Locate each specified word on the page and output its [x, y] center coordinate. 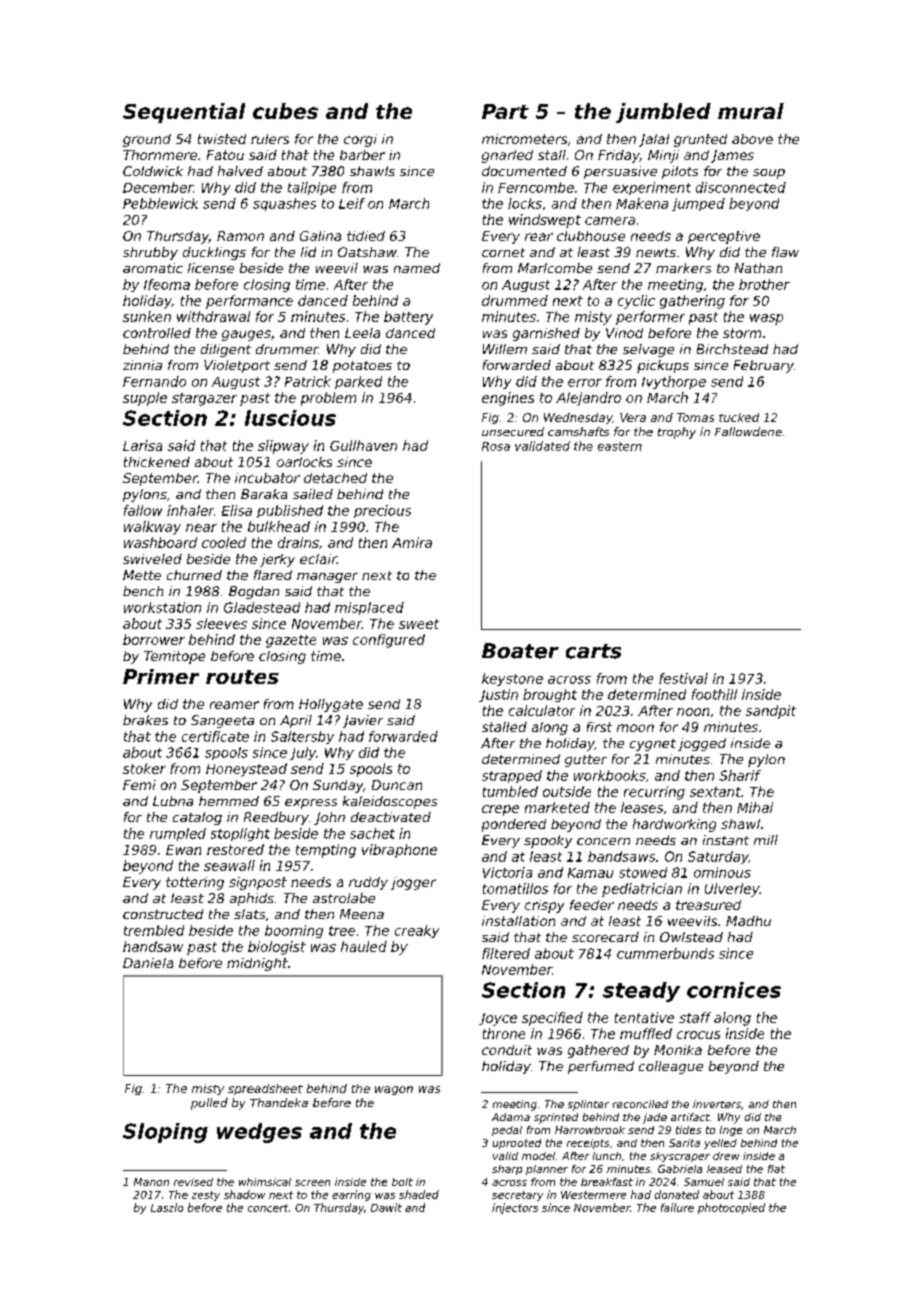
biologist [277, 948]
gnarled [507, 156]
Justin [498, 695]
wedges [259, 1133]
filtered [506, 953]
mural [751, 111]
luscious [290, 418]
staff [695, 1017]
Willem [505, 349]
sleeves [221, 623]
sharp [507, 1170]
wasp [766, 319]
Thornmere [160, 155]
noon [693, 712]
